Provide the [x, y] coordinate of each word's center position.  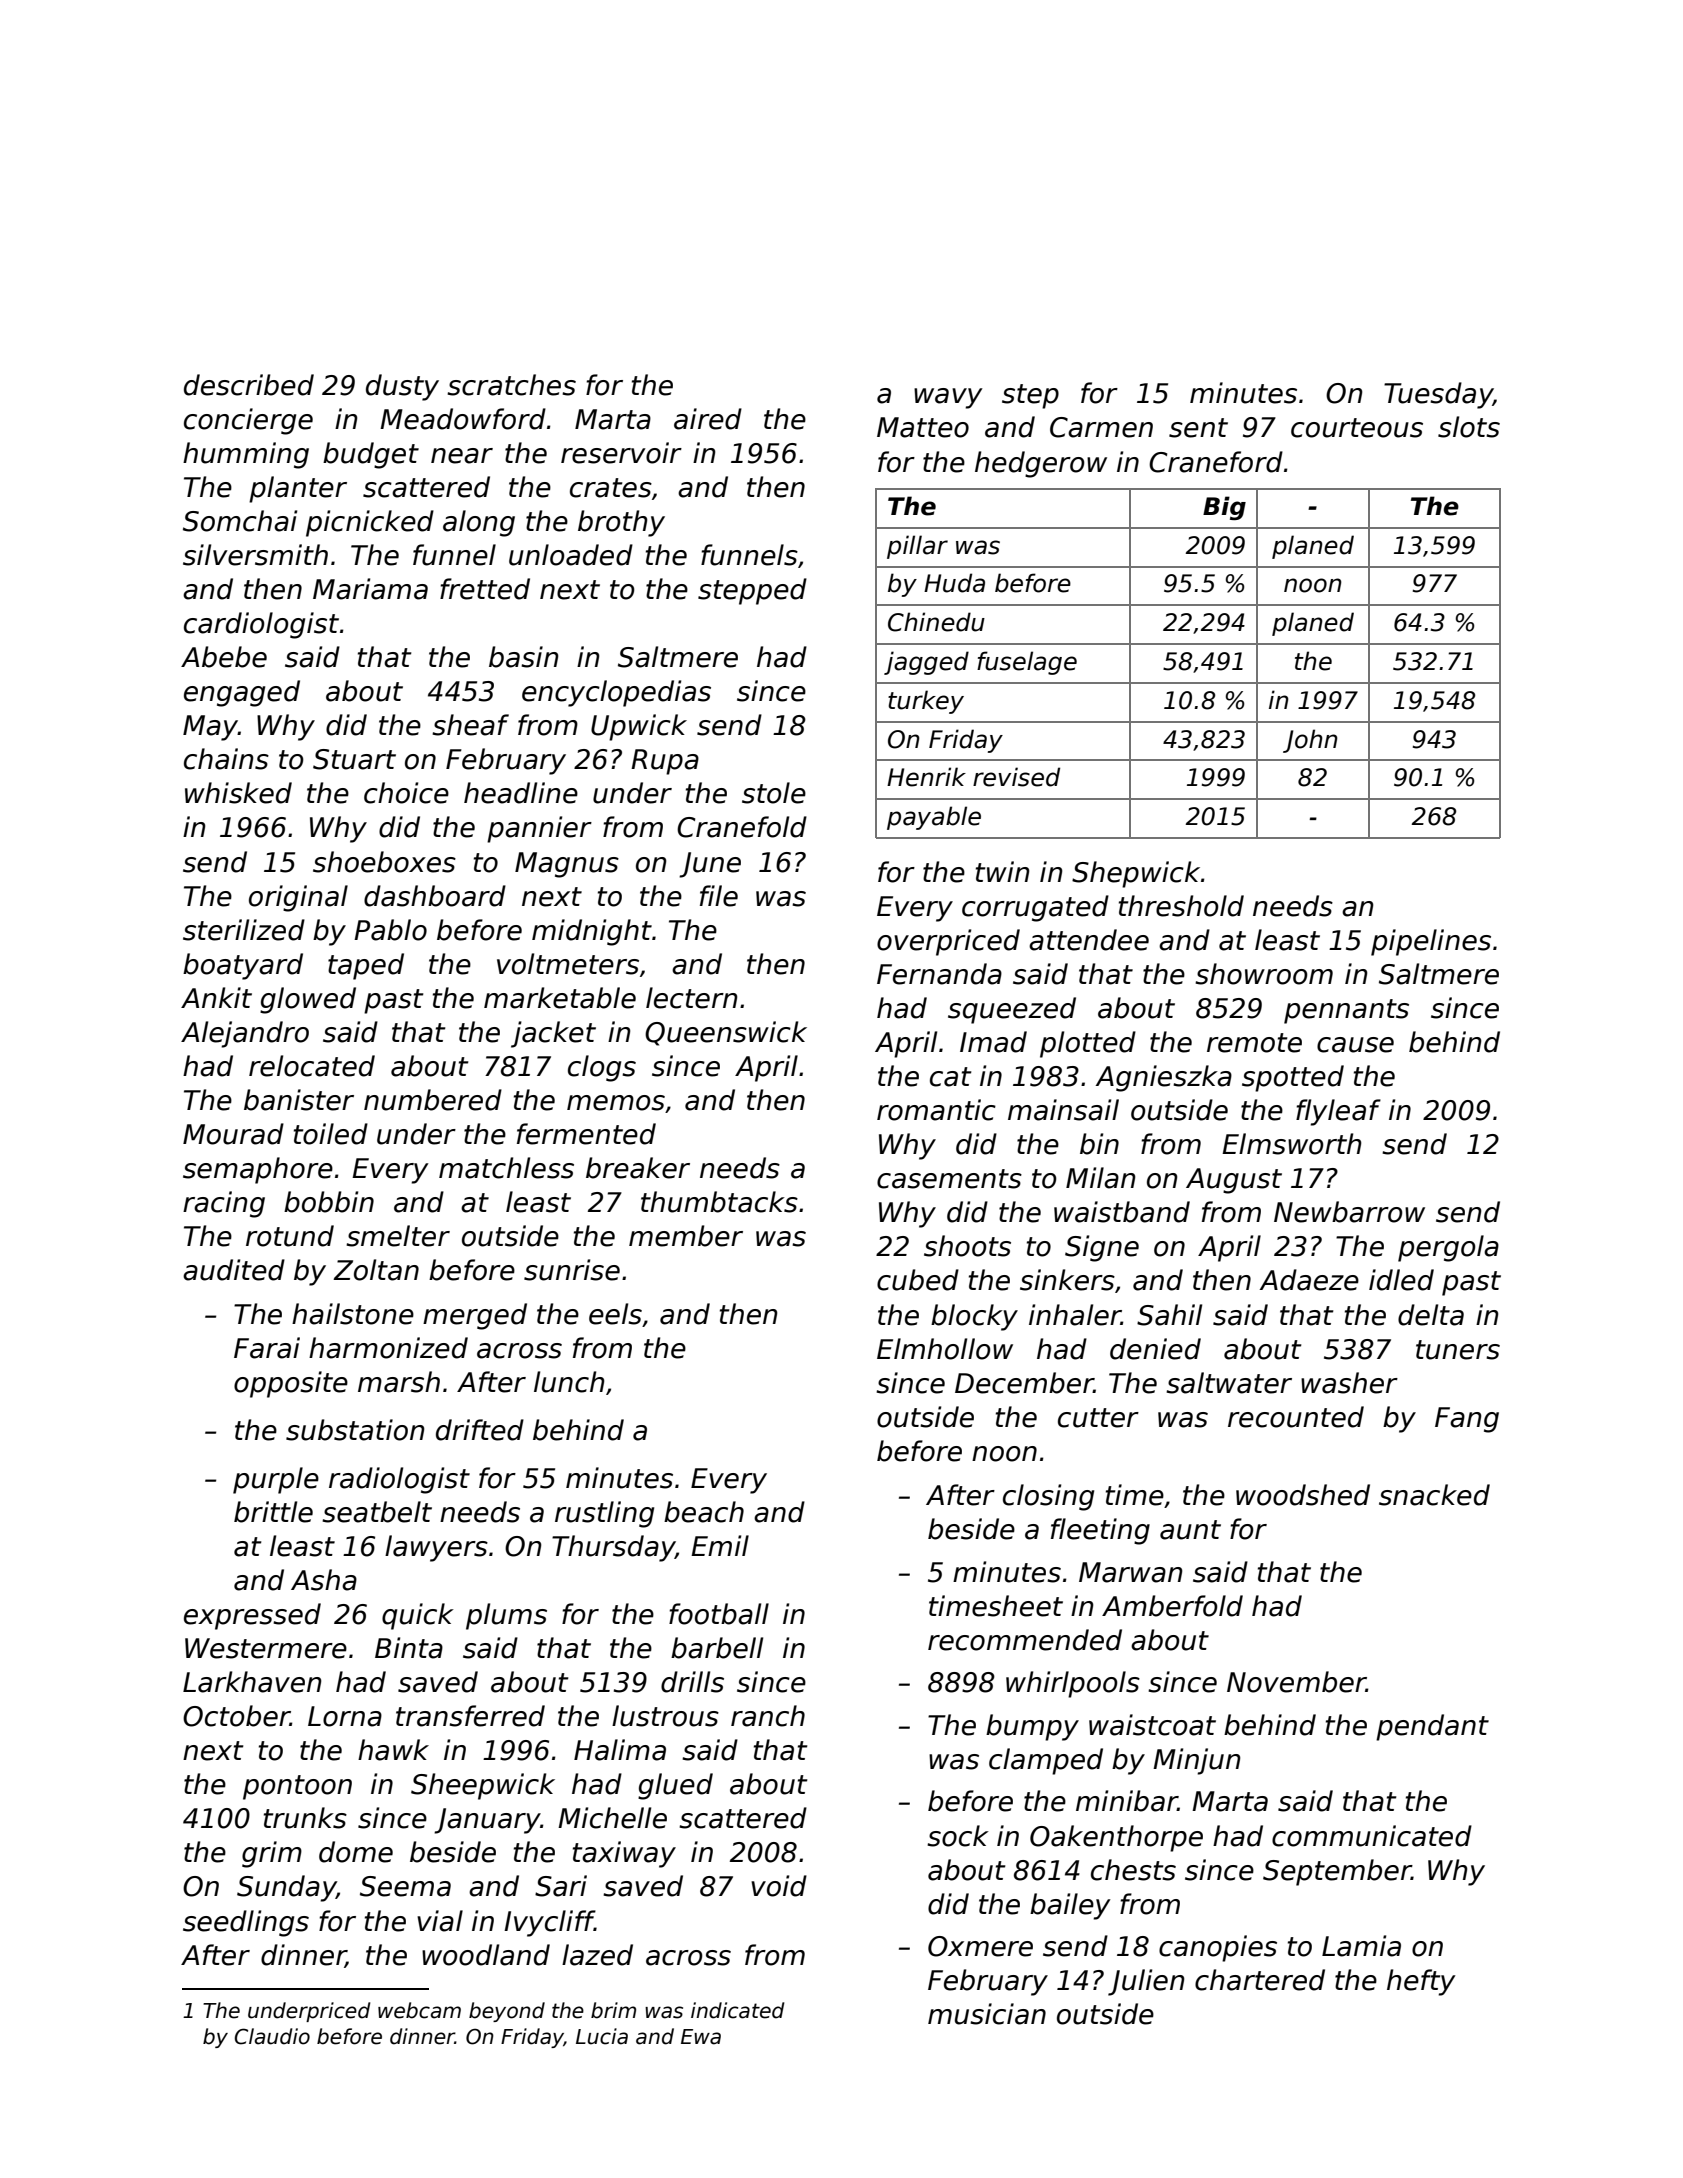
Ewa [701, 2037]
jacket [553, 1034]
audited [234, 1270]
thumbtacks [719, 1202]
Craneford [1216, 462]
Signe [1102, 1248]
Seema [405, 1886]
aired [708, 419]
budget [371, 455]
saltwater [1229, 1383]
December [1024, 1383]
